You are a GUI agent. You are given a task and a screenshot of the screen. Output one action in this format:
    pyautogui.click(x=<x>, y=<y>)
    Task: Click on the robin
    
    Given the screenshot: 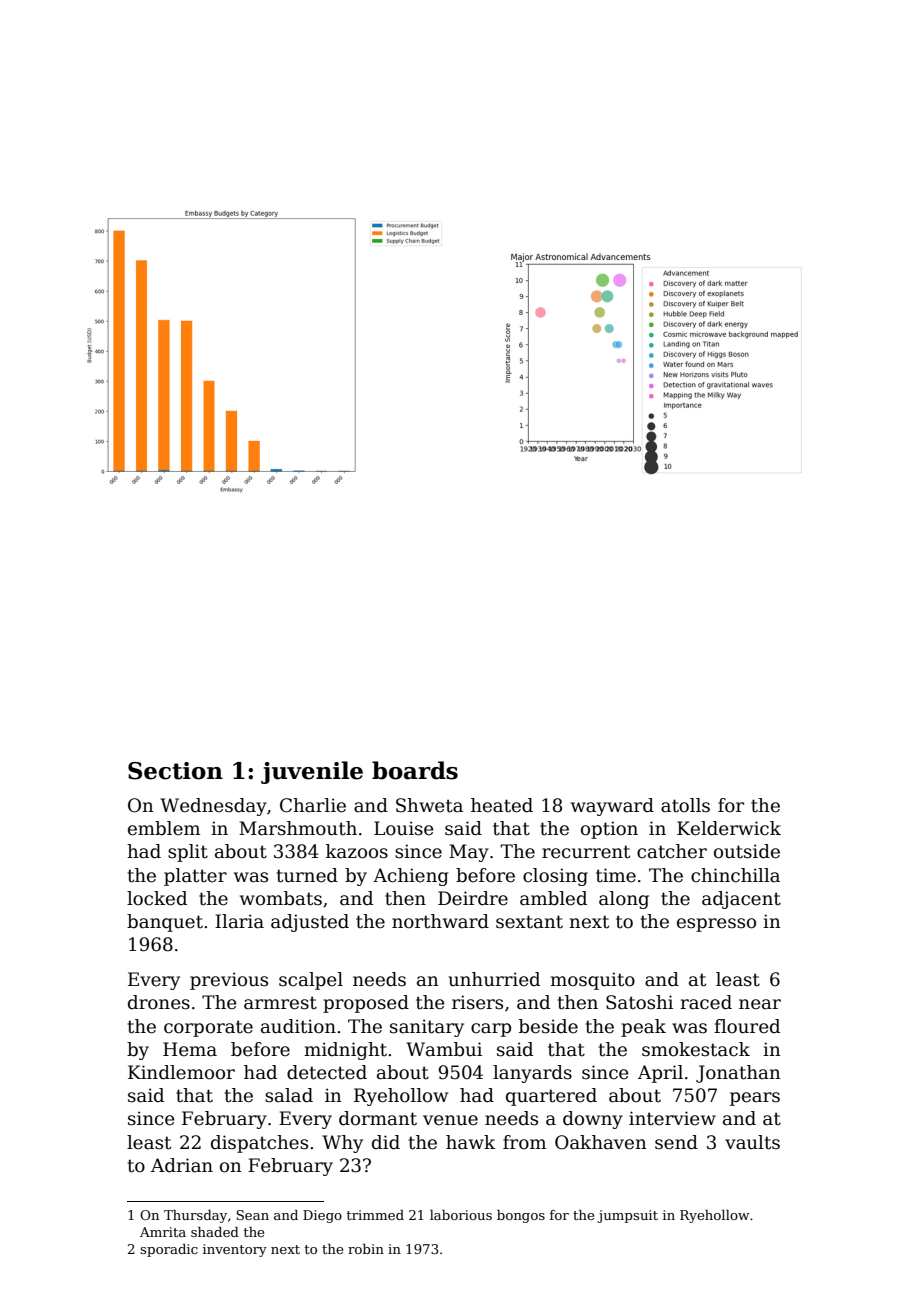 What is the action you would take?
    pyautogui.click(x=366, y=1249)
